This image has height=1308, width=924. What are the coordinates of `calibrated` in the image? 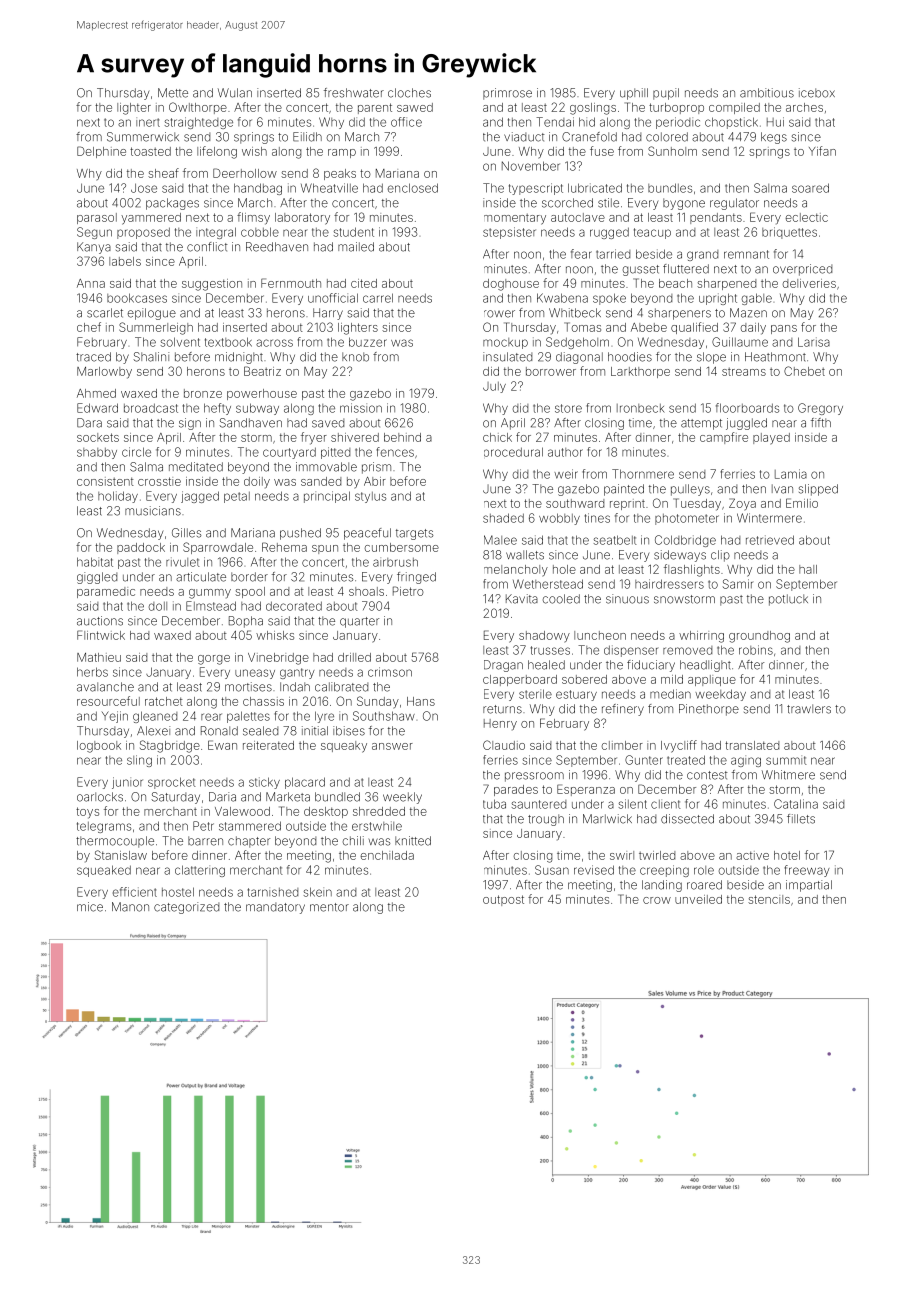 It's located at (341, 687).
